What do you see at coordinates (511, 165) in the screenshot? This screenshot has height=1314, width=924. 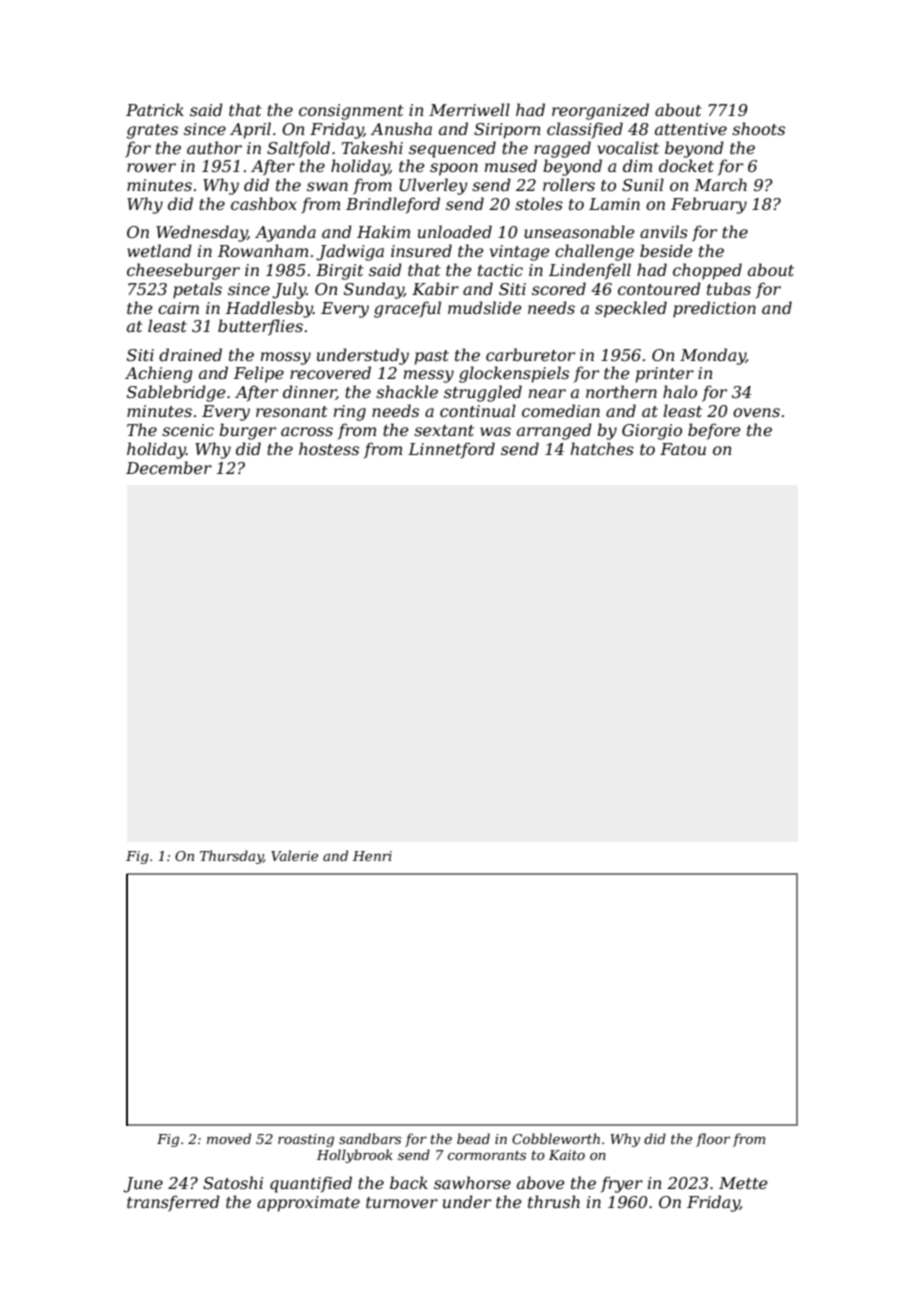 I see `mused` at bounding box center [511, 165].
